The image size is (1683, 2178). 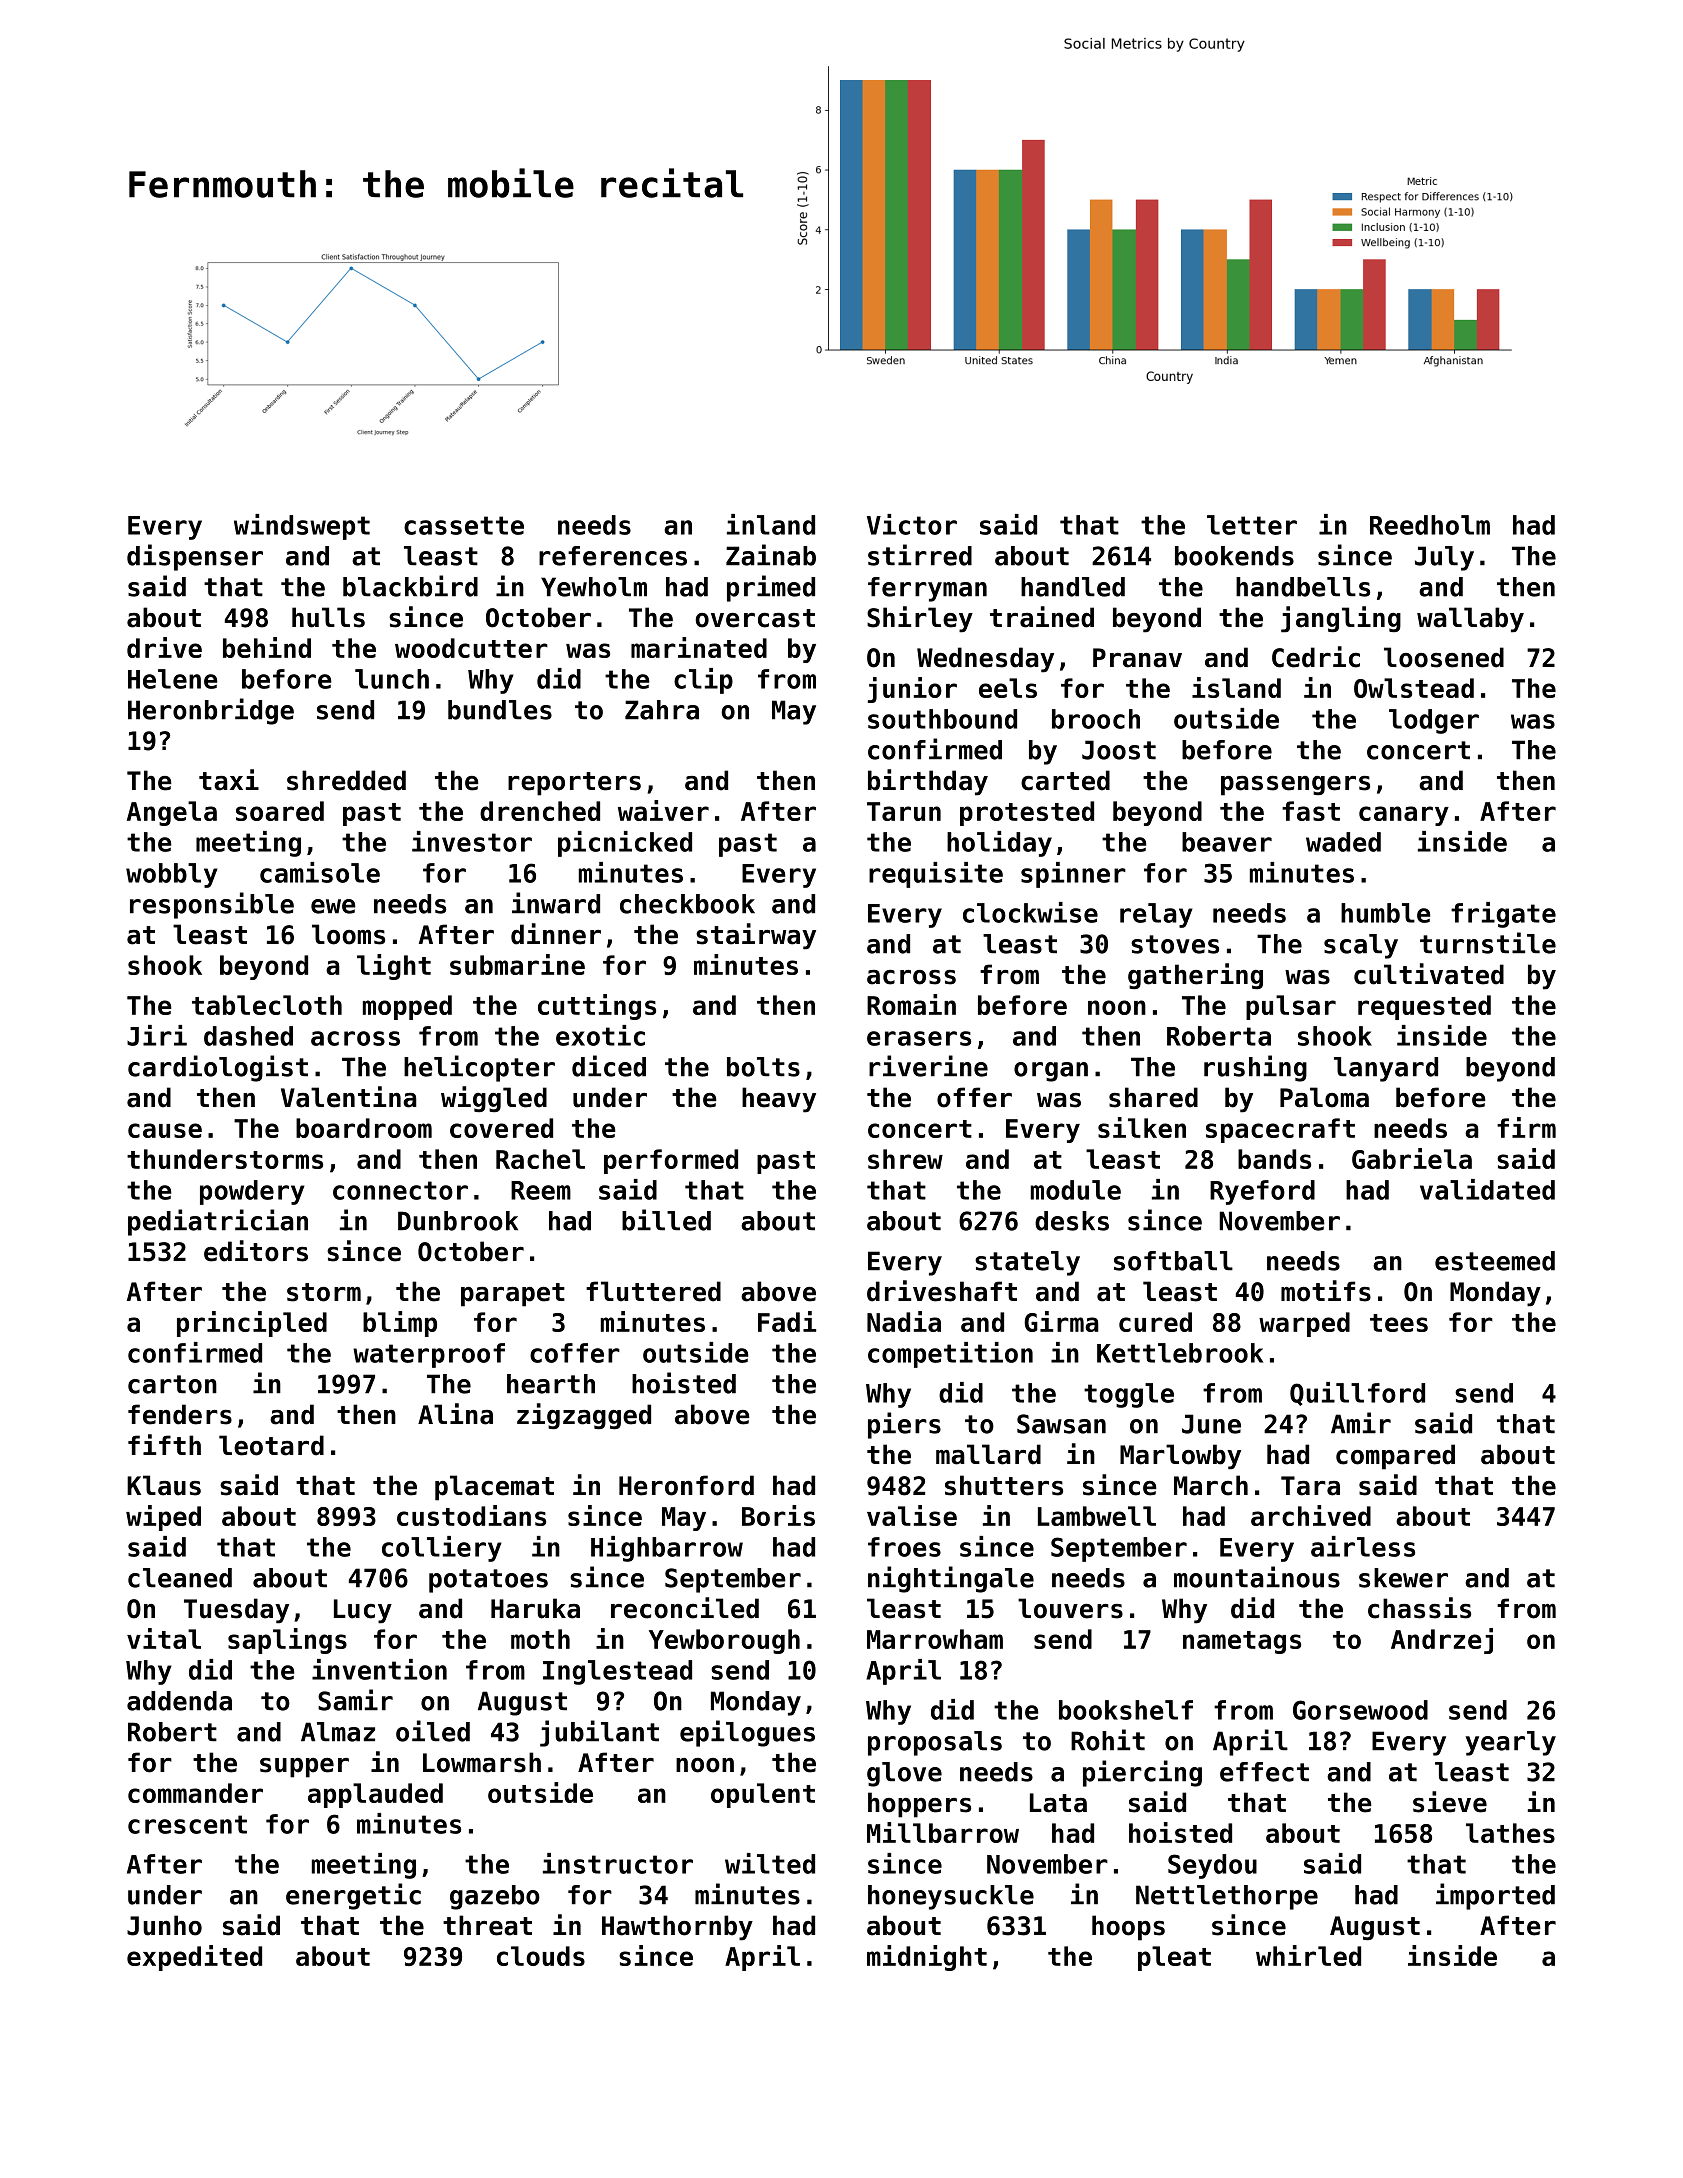 I want to click on Reedholm, so click(x=1430, y=525).
